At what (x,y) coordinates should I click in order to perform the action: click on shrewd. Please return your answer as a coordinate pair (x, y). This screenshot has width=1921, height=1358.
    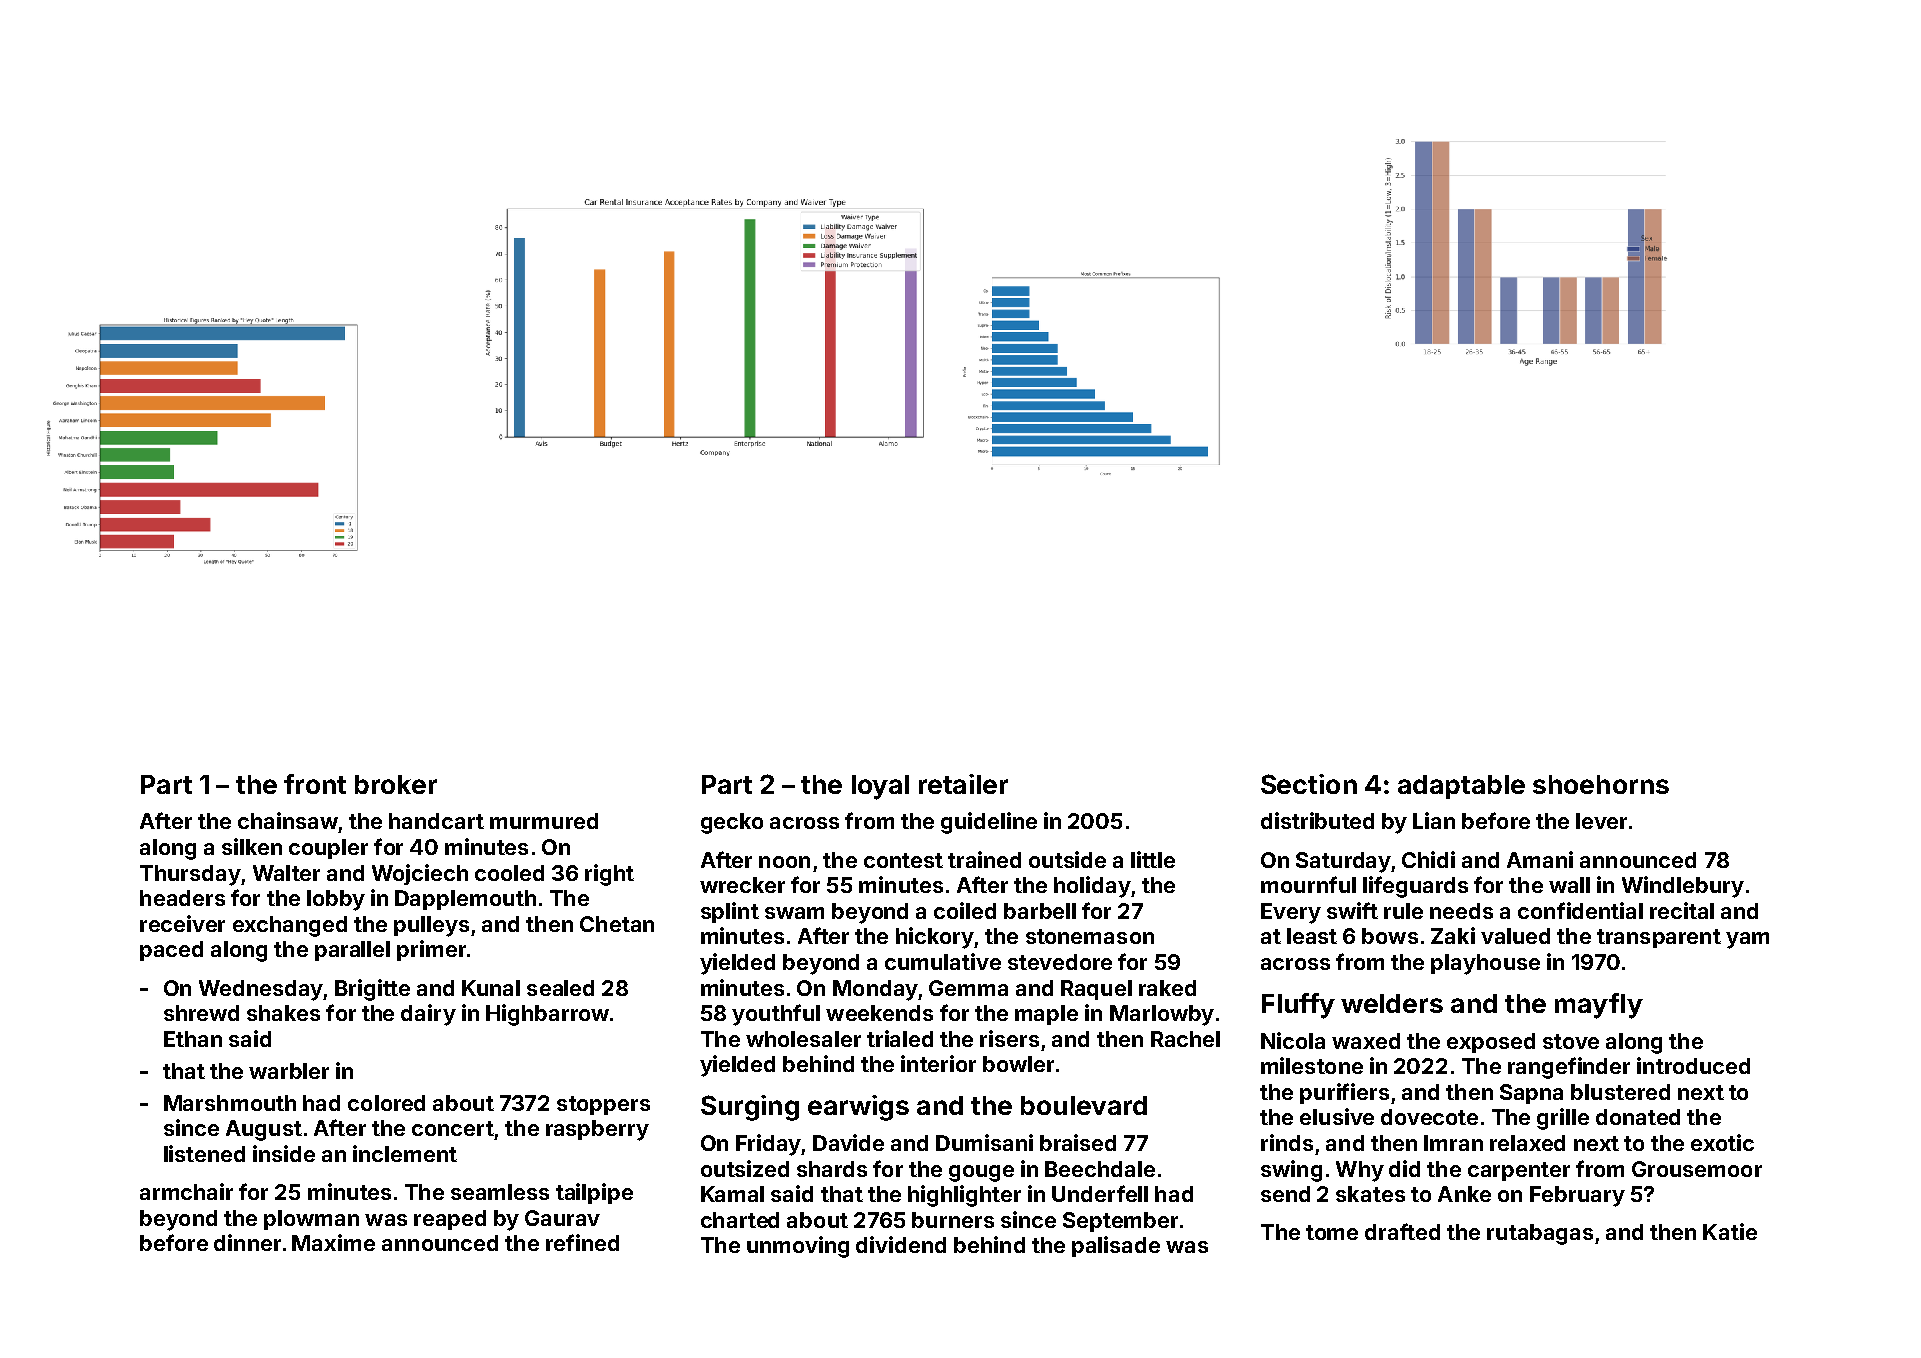
    Looking at the image, I should click on (201, 1013).
